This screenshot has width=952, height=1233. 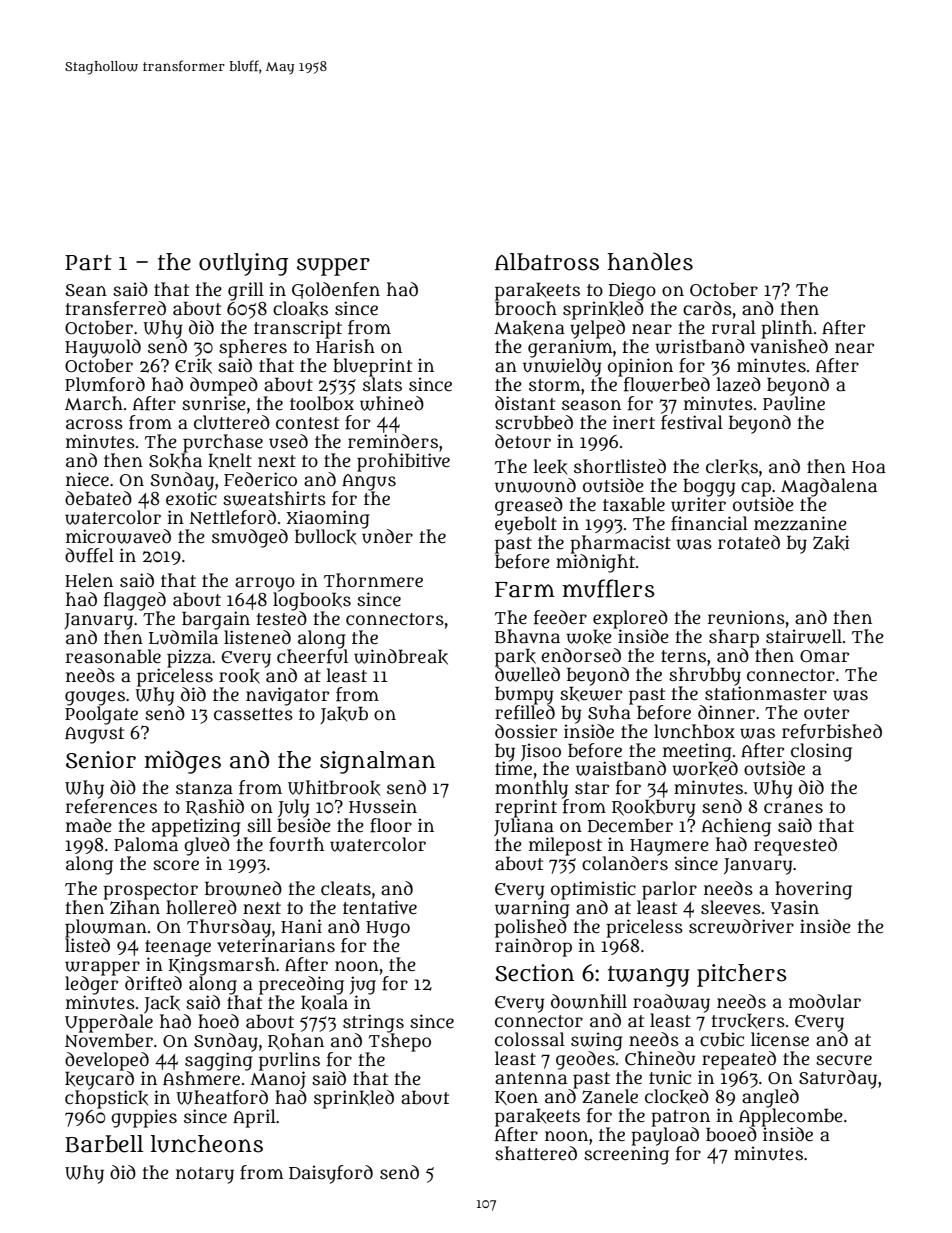 I want to click on screening, so click(x=626, y=1155).
